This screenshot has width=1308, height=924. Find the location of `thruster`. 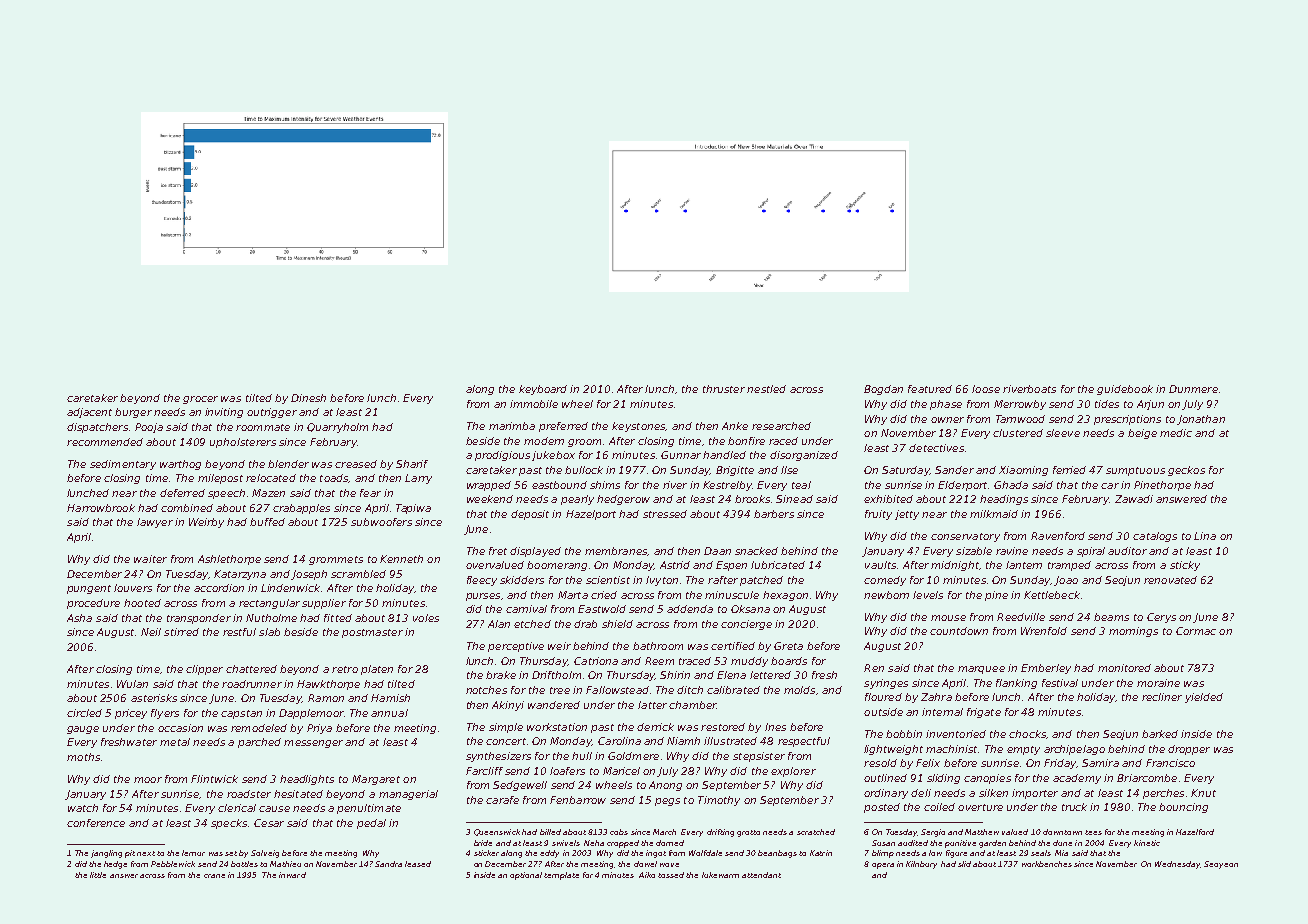

thruster is located at coordinates (724, 389).
